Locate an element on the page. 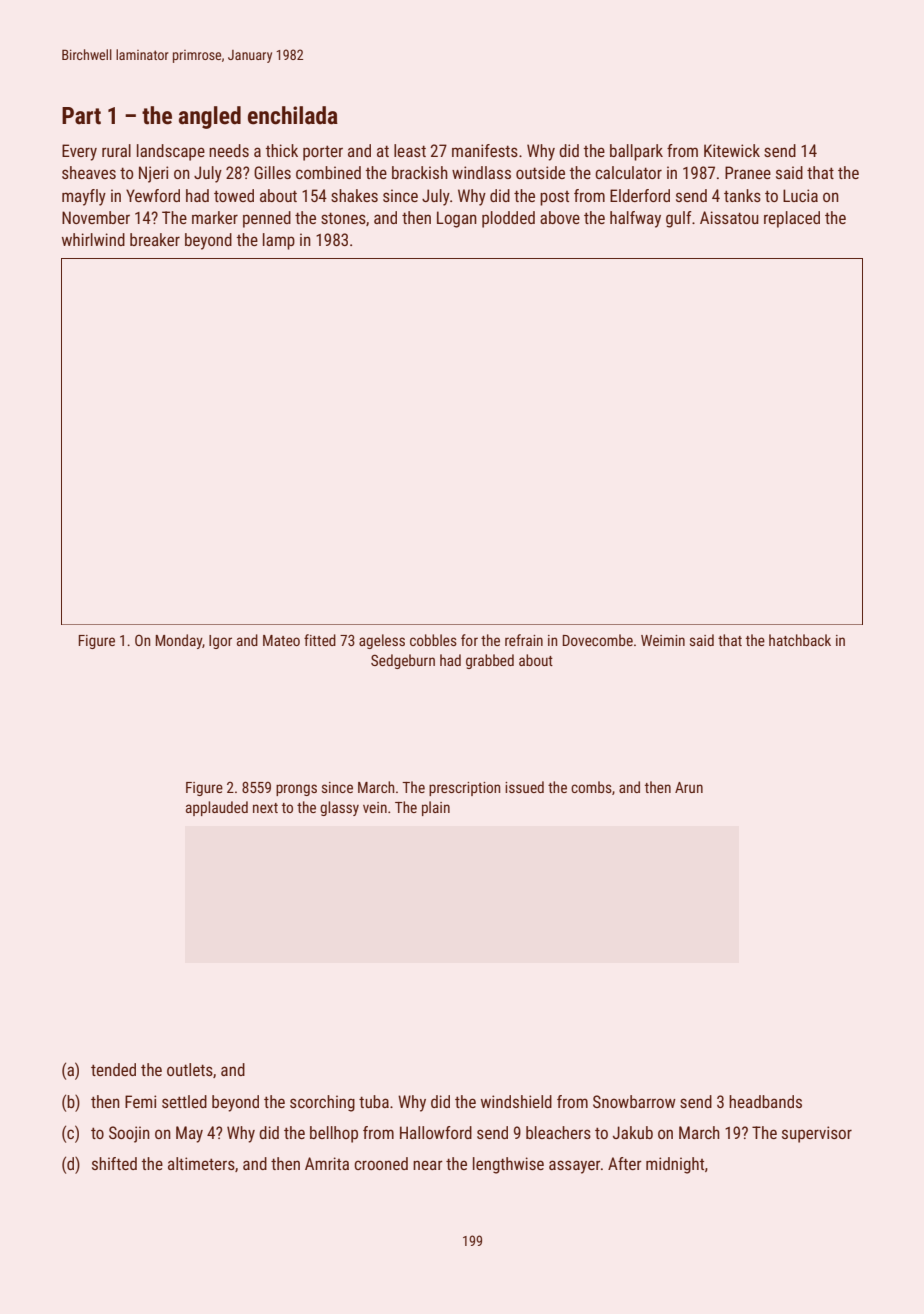 Image resolution: width=924 pixels, height=1314 pixels. near is located at coordinates (428, 1165).
